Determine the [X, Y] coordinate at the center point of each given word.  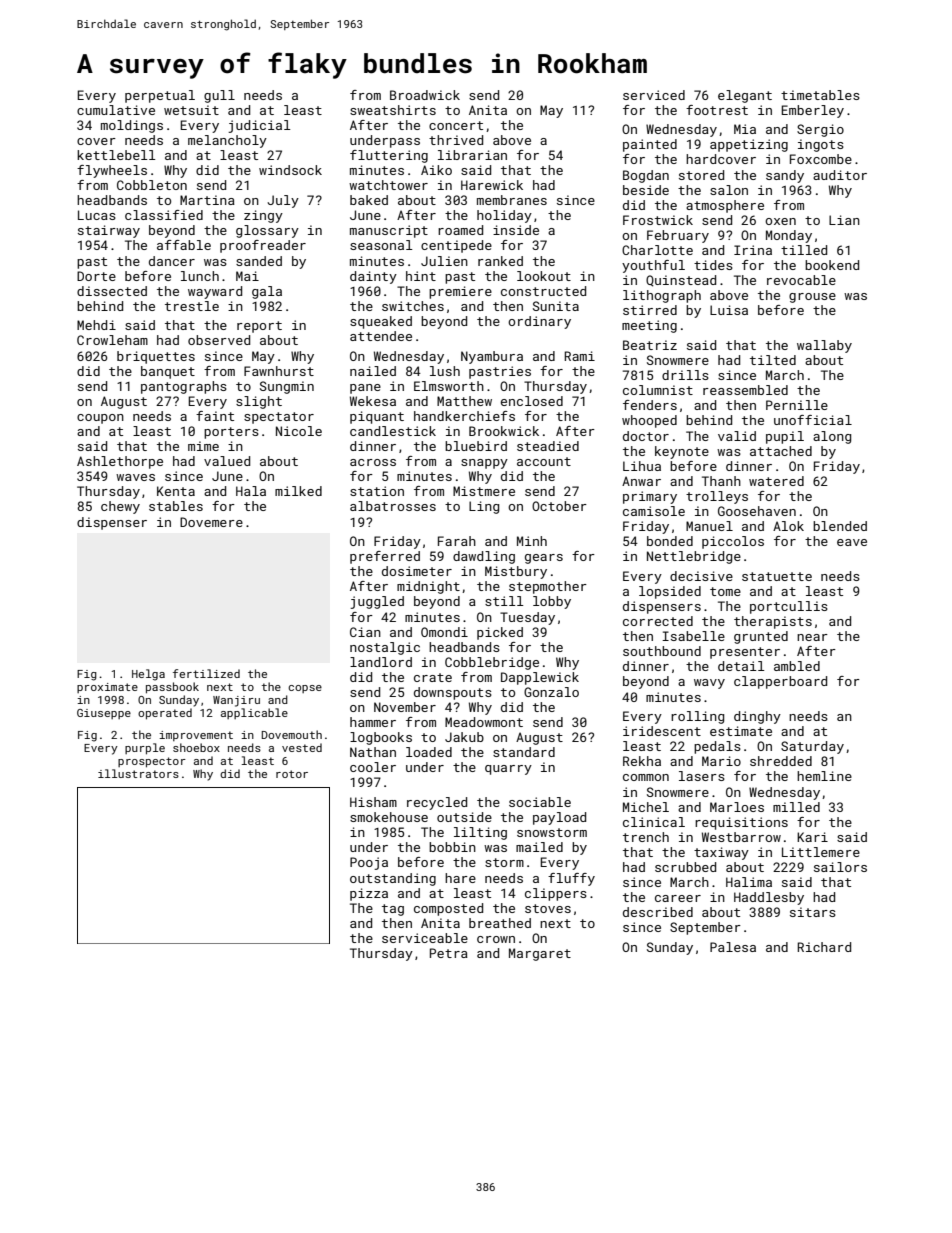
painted [650, 145]
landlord [381, 662]
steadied [548, 446]
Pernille [797, 405]
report [259, 327]
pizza [369, 894]
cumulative [116, 110]
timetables [820, 95]
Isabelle [693, 636]
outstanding [393, 879]
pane [365, 389]
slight [259, 402]
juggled [377, 602]
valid [737, 436]
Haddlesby [769, 898]
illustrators [138, 773]
